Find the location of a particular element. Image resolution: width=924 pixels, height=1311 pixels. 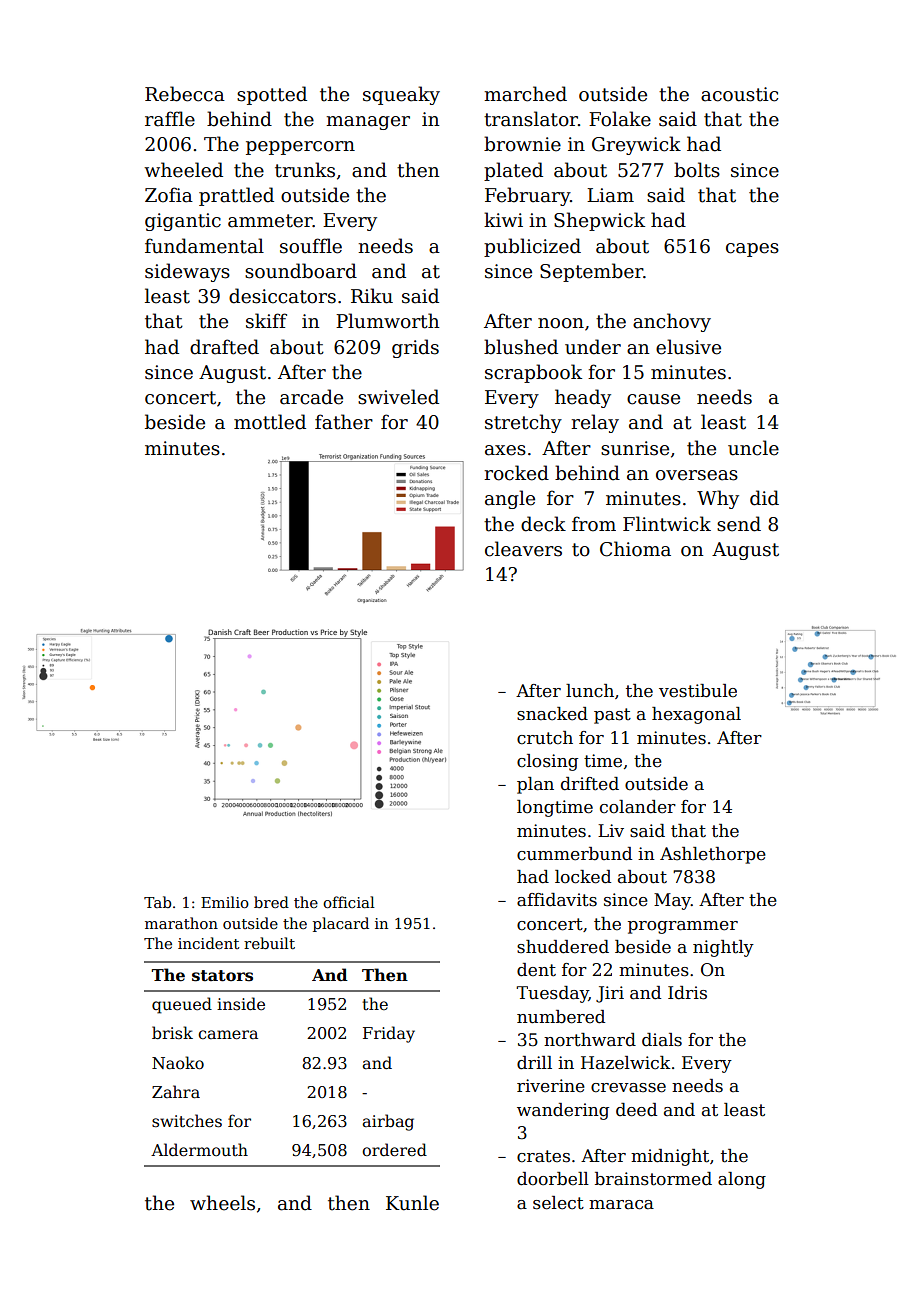

acoustic is located at coordinates (739, 94).
